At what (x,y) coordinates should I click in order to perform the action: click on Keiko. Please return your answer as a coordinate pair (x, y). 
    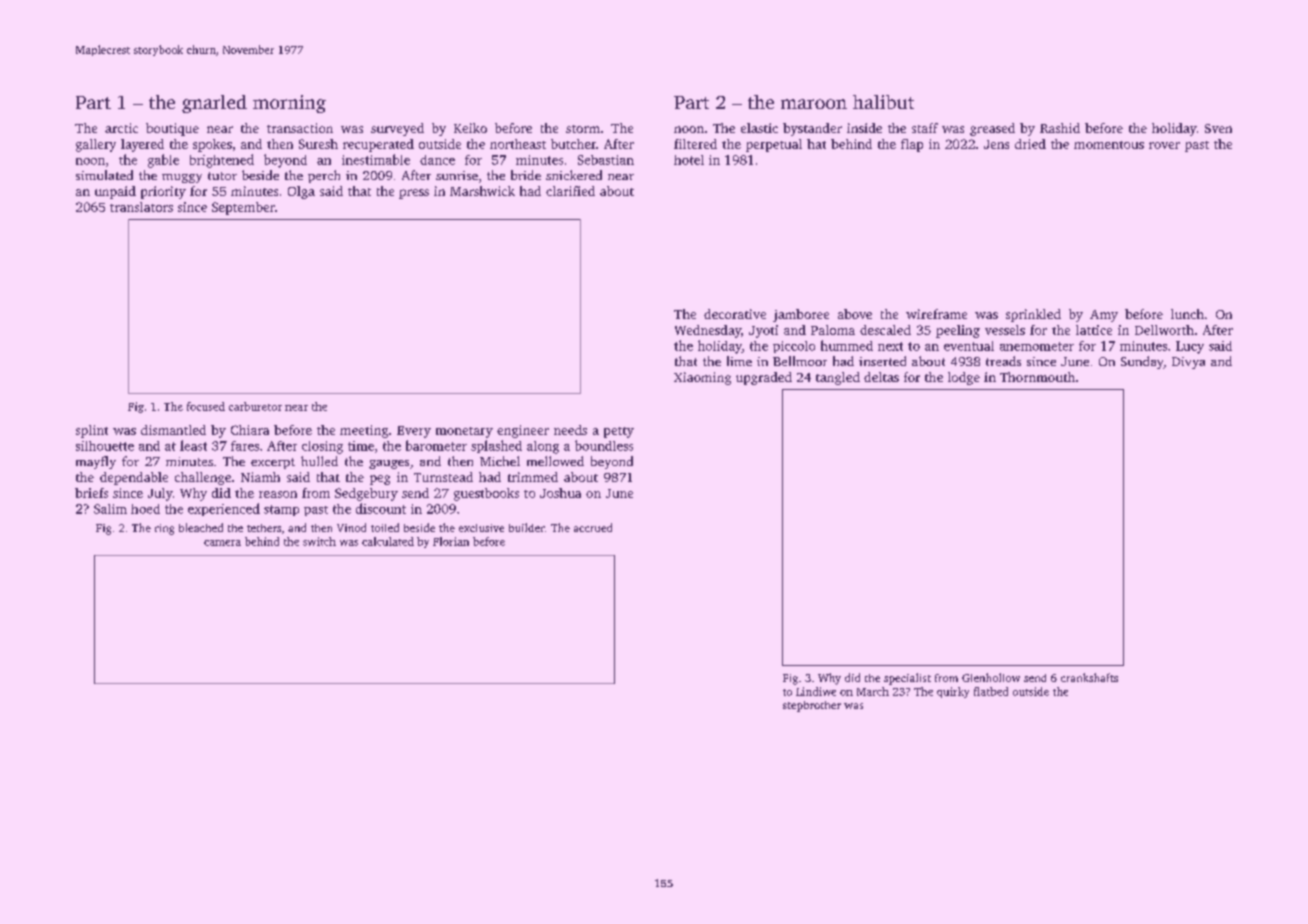
    Looking at the image, I should click on (470, 128).
